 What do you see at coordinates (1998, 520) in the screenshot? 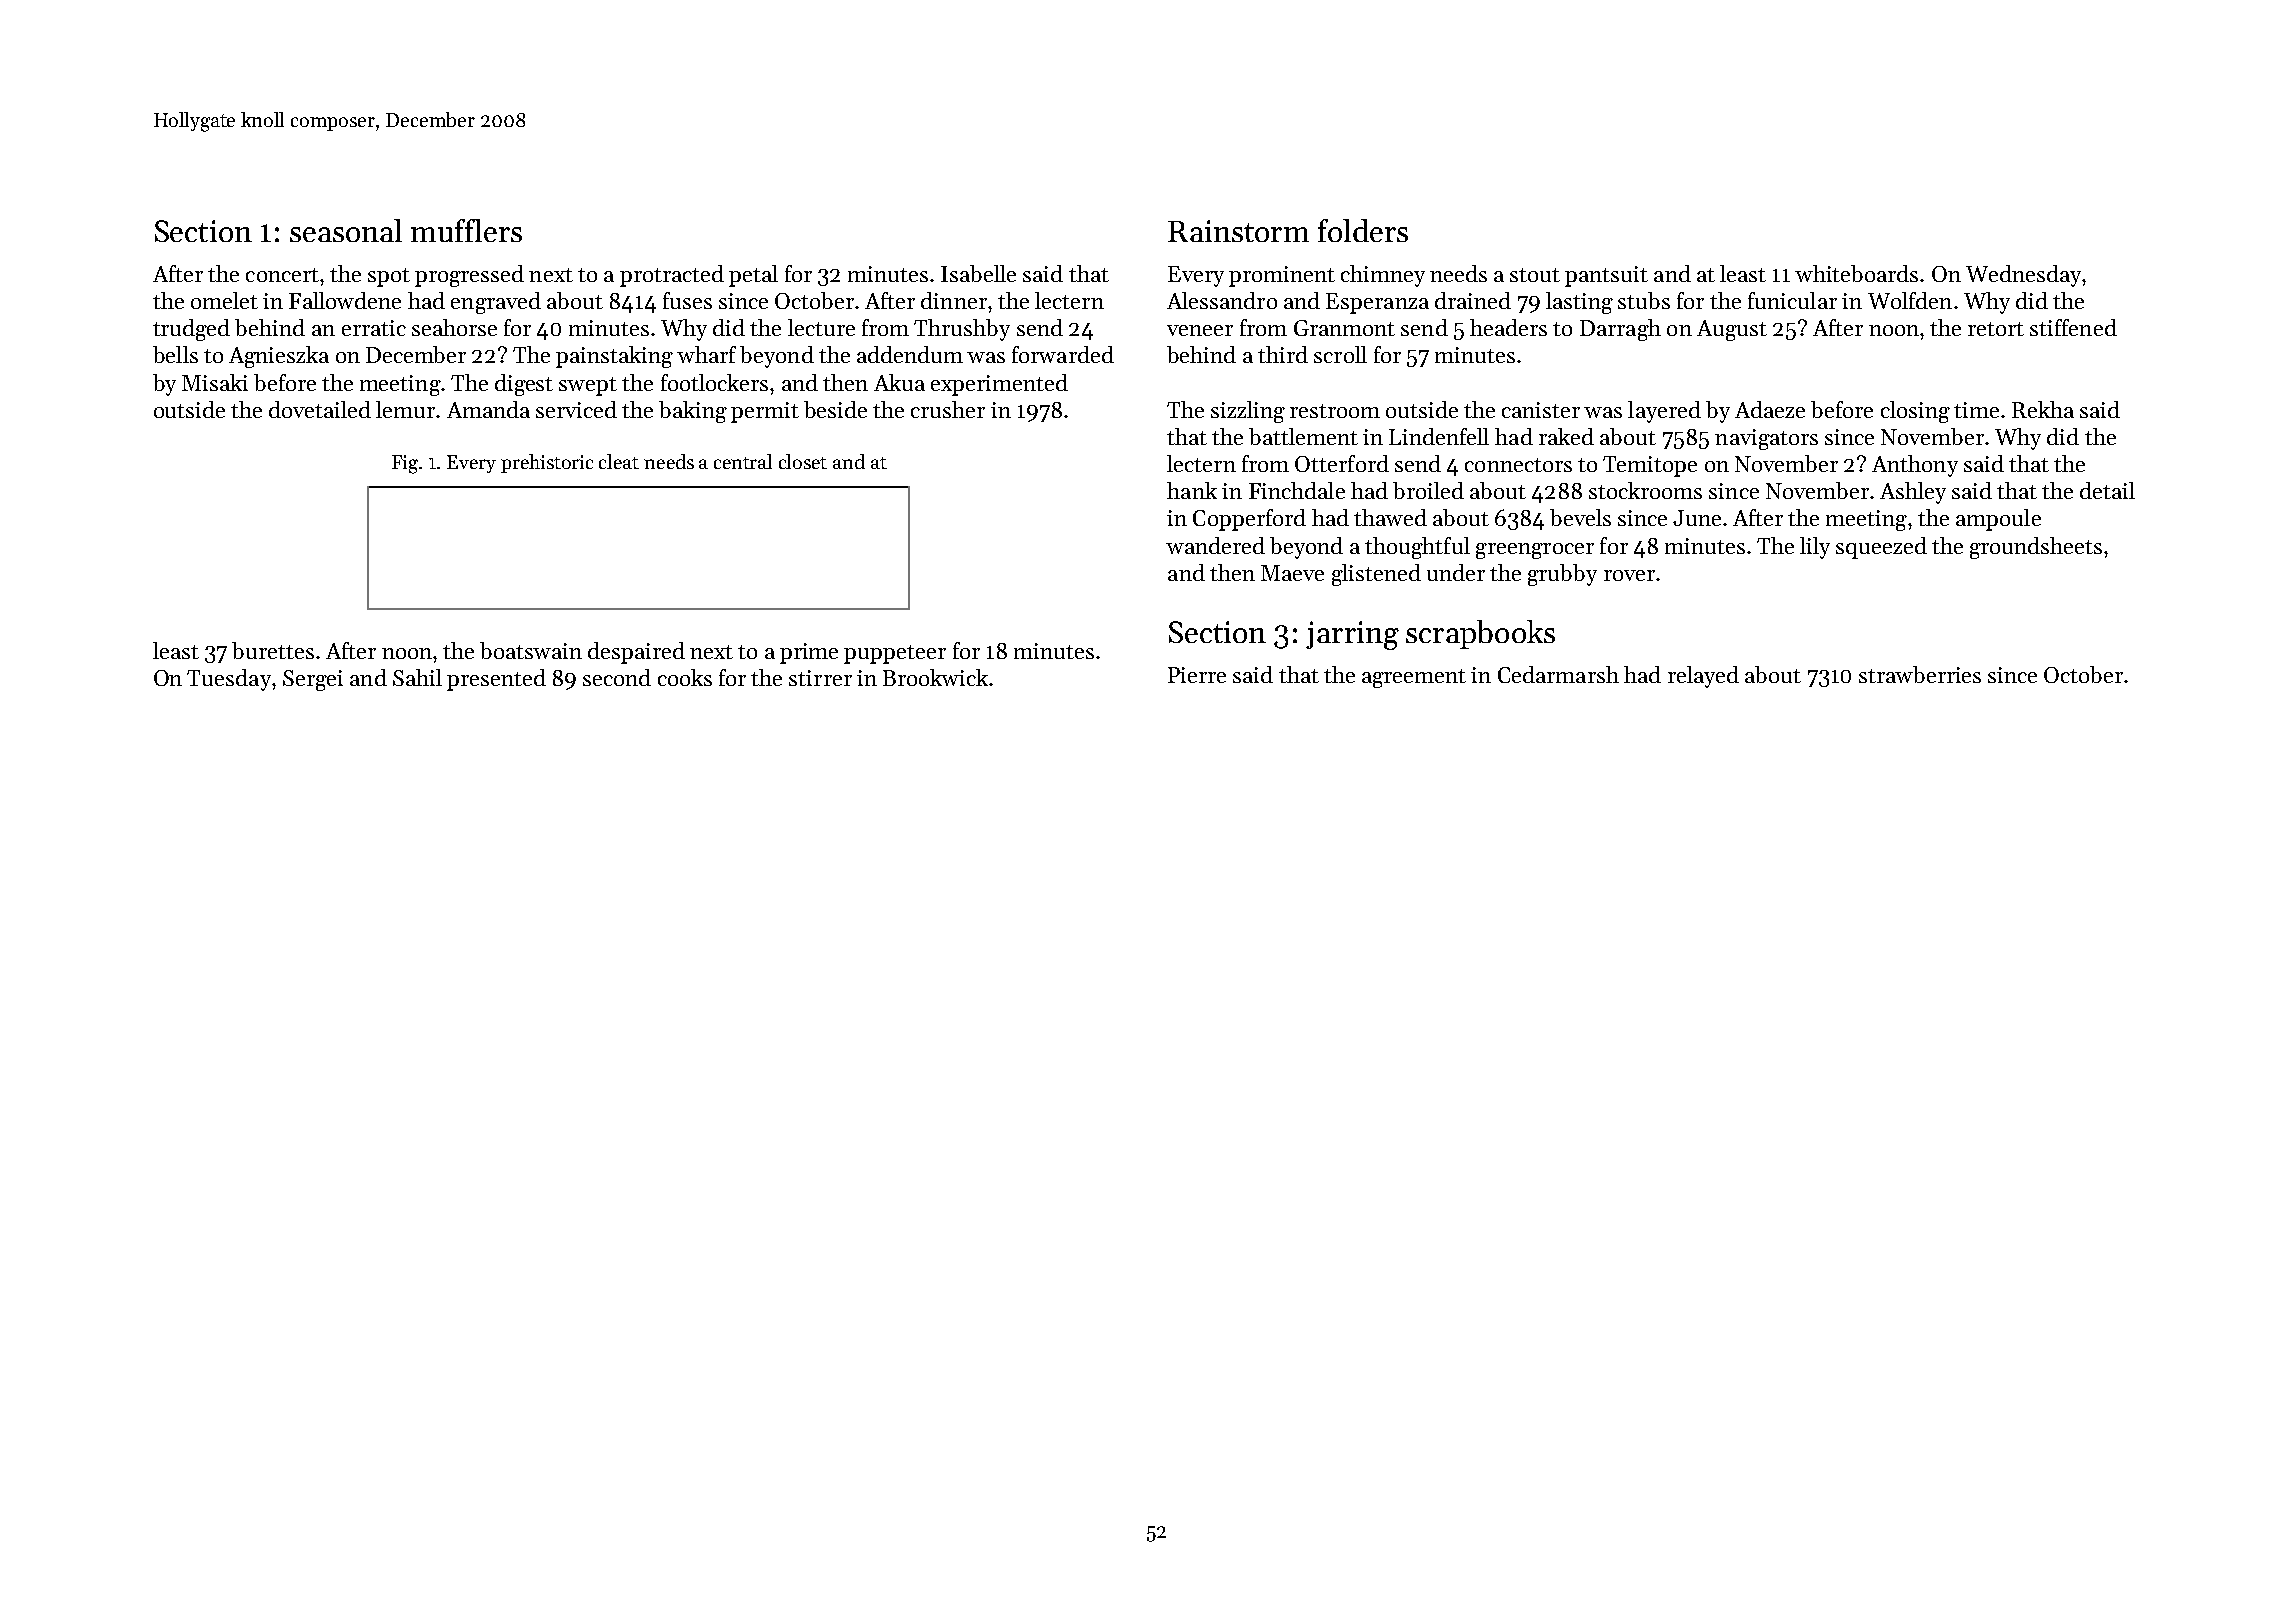
I see `ampoule` at bounding box center [1998, 520].
